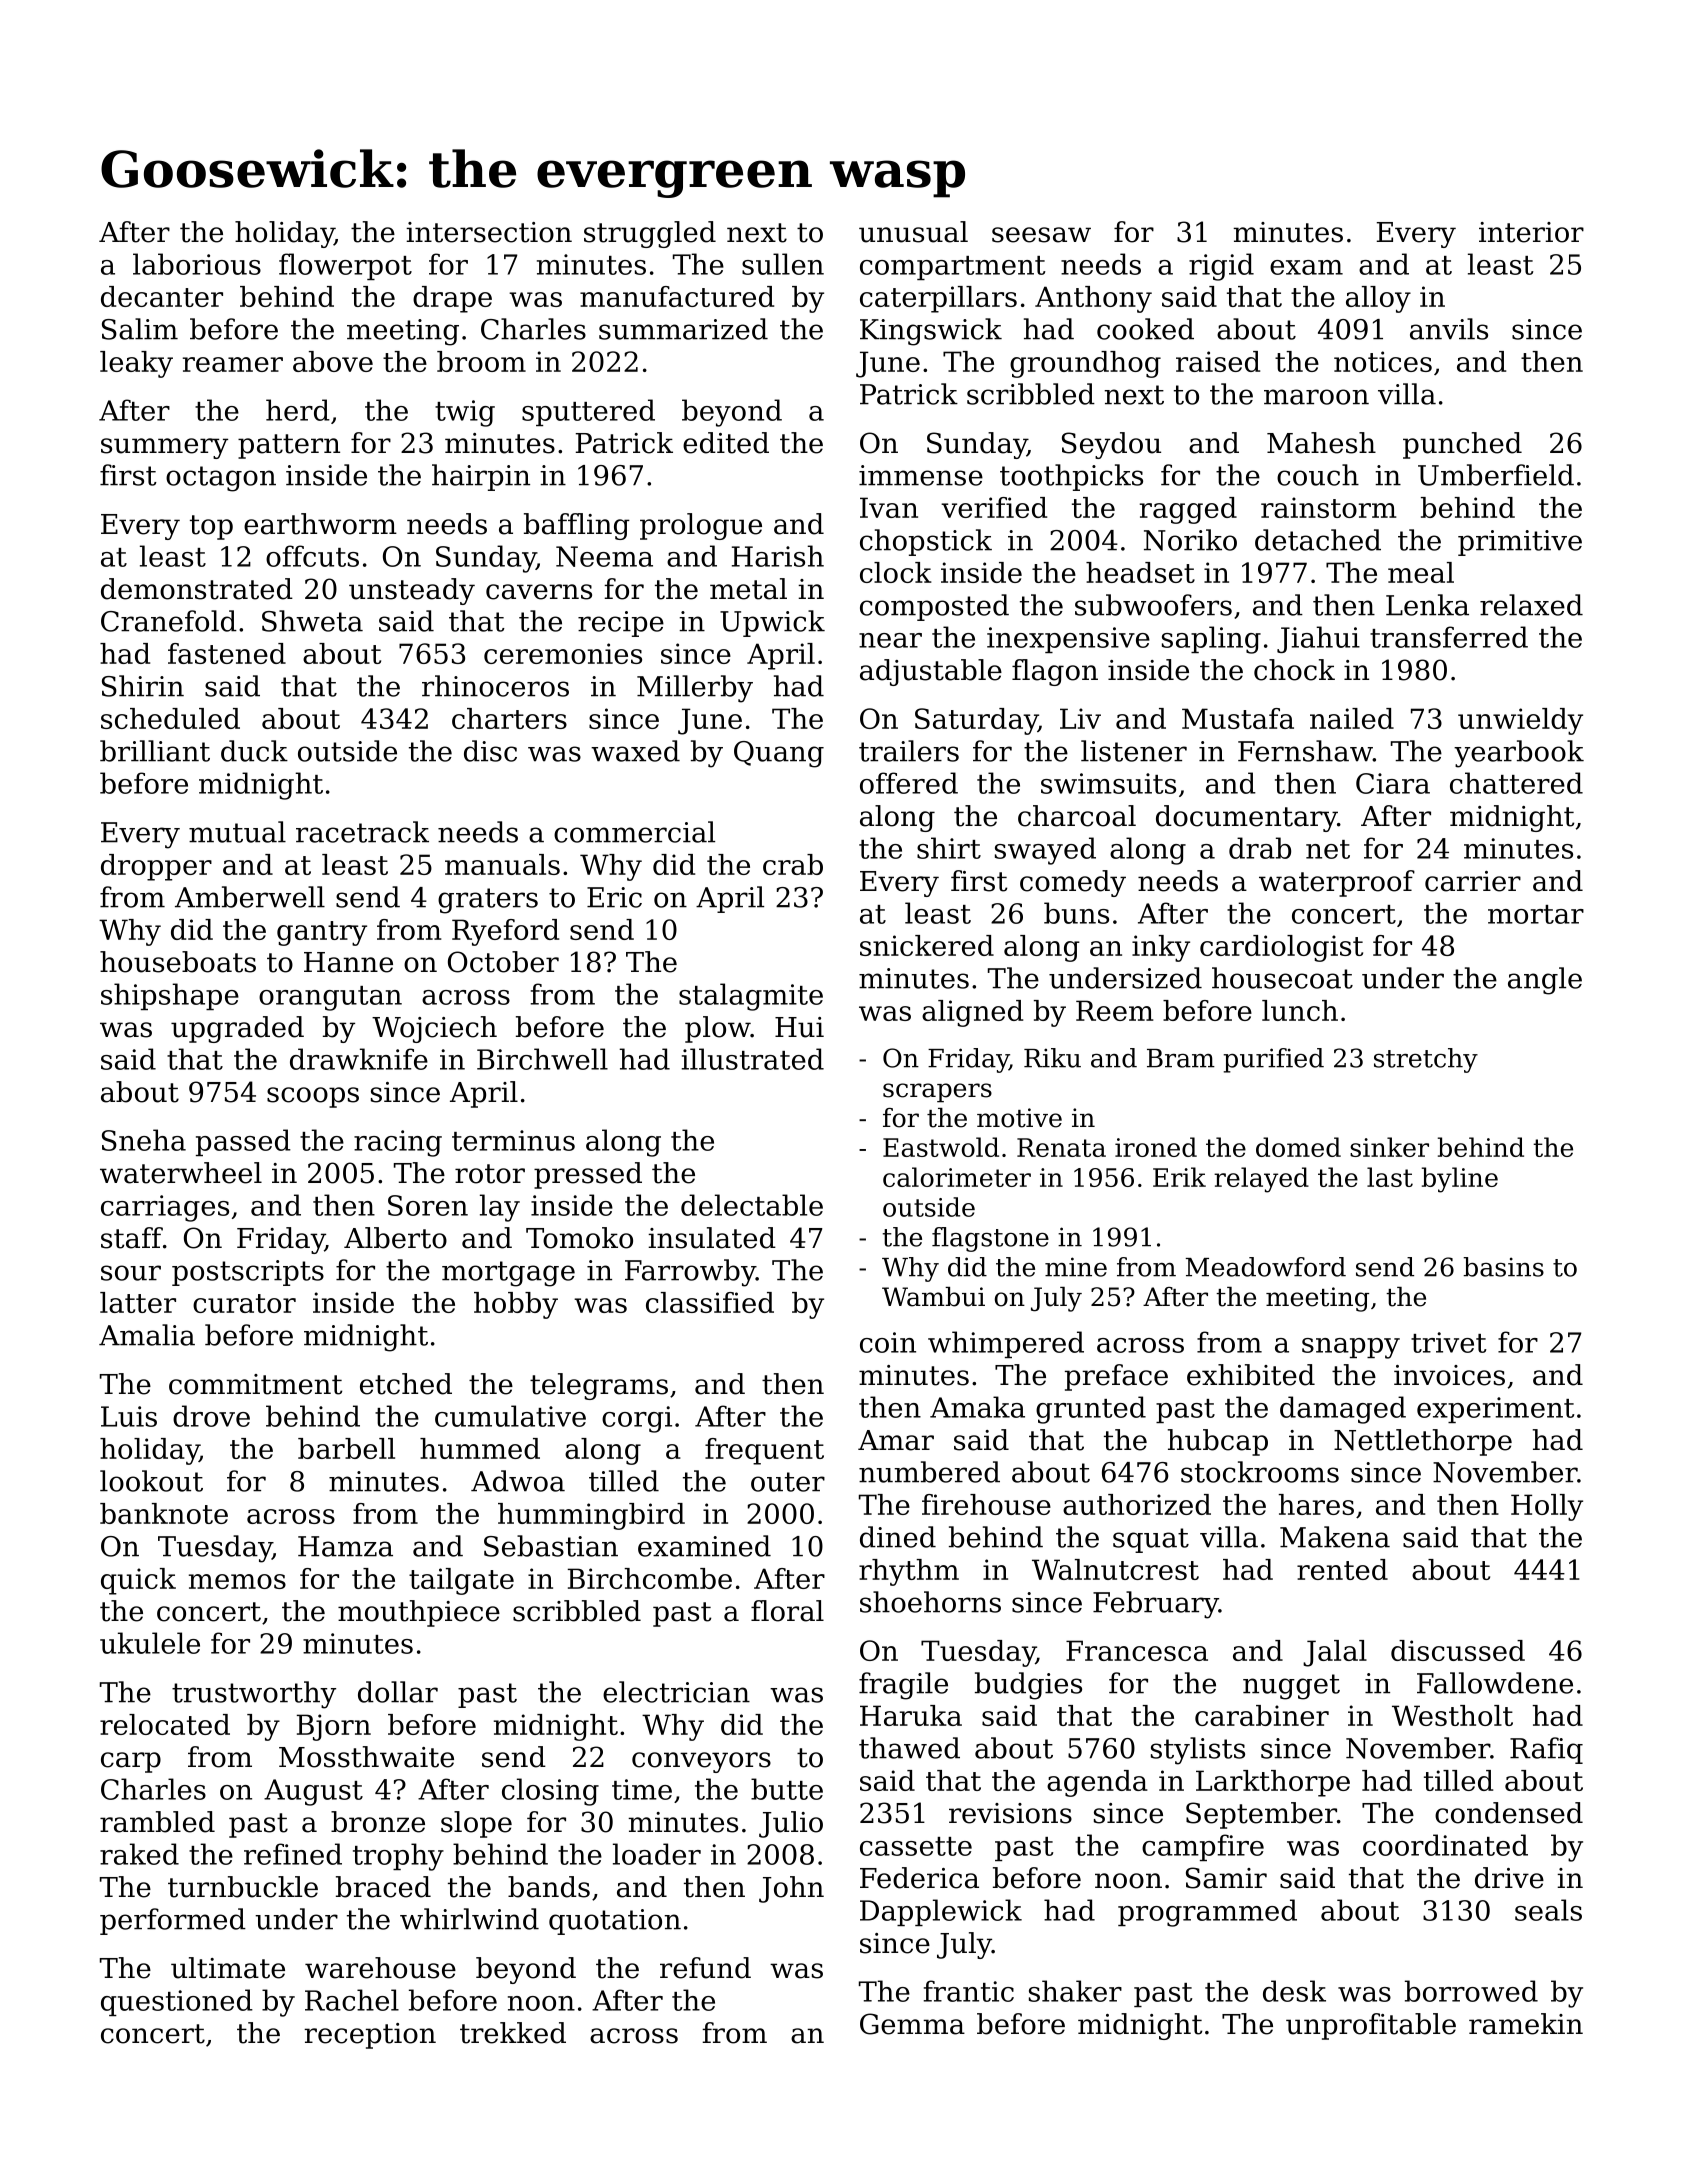 This screenshot has width=1683, height=2178. I want to click on stockrooms, so click(1260, 1472).
